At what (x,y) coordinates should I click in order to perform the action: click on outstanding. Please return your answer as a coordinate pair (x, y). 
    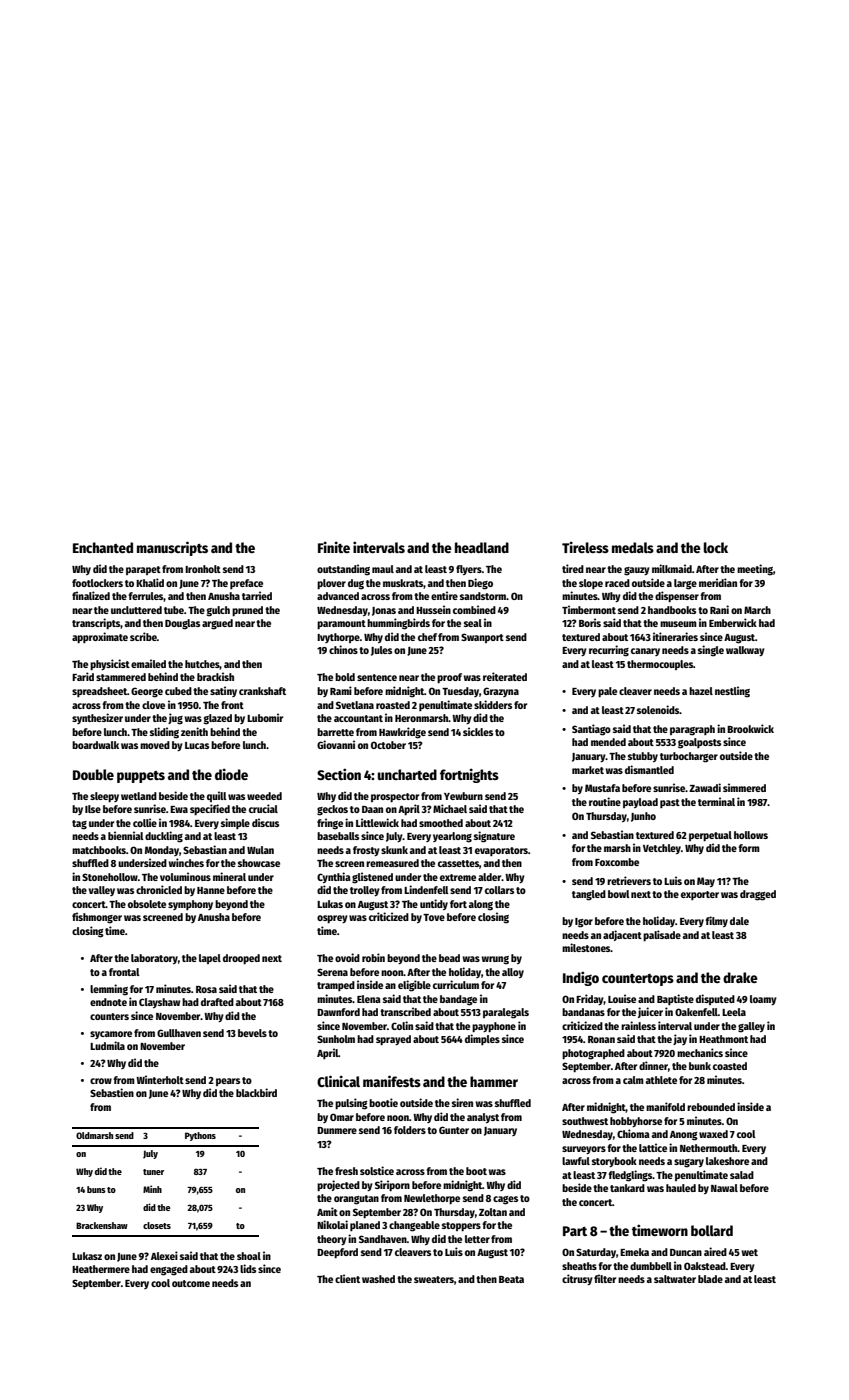
    Looking at the image, I should click on (343, 570).
